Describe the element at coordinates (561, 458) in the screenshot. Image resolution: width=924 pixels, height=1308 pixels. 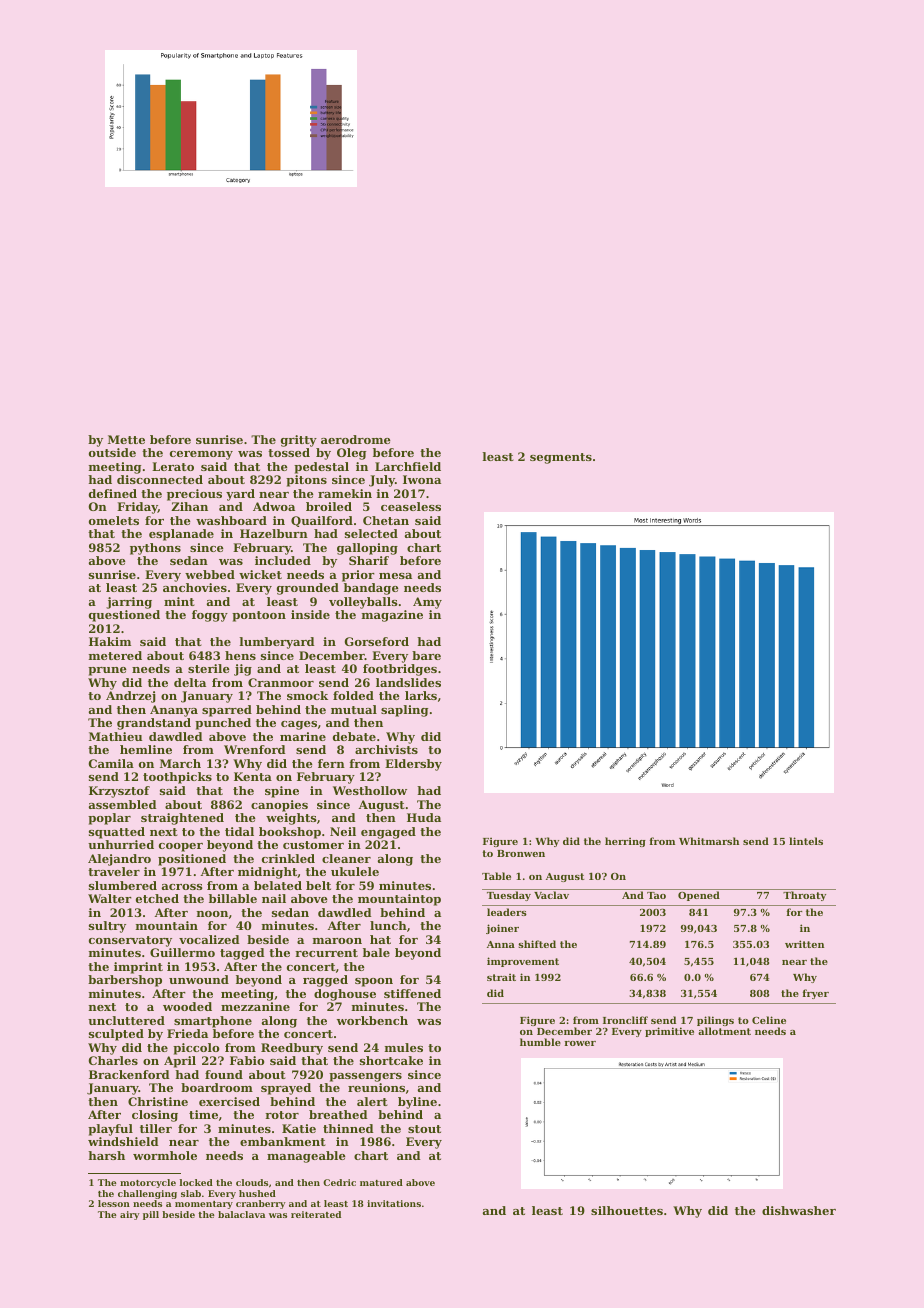
I see `segments` at that location.
